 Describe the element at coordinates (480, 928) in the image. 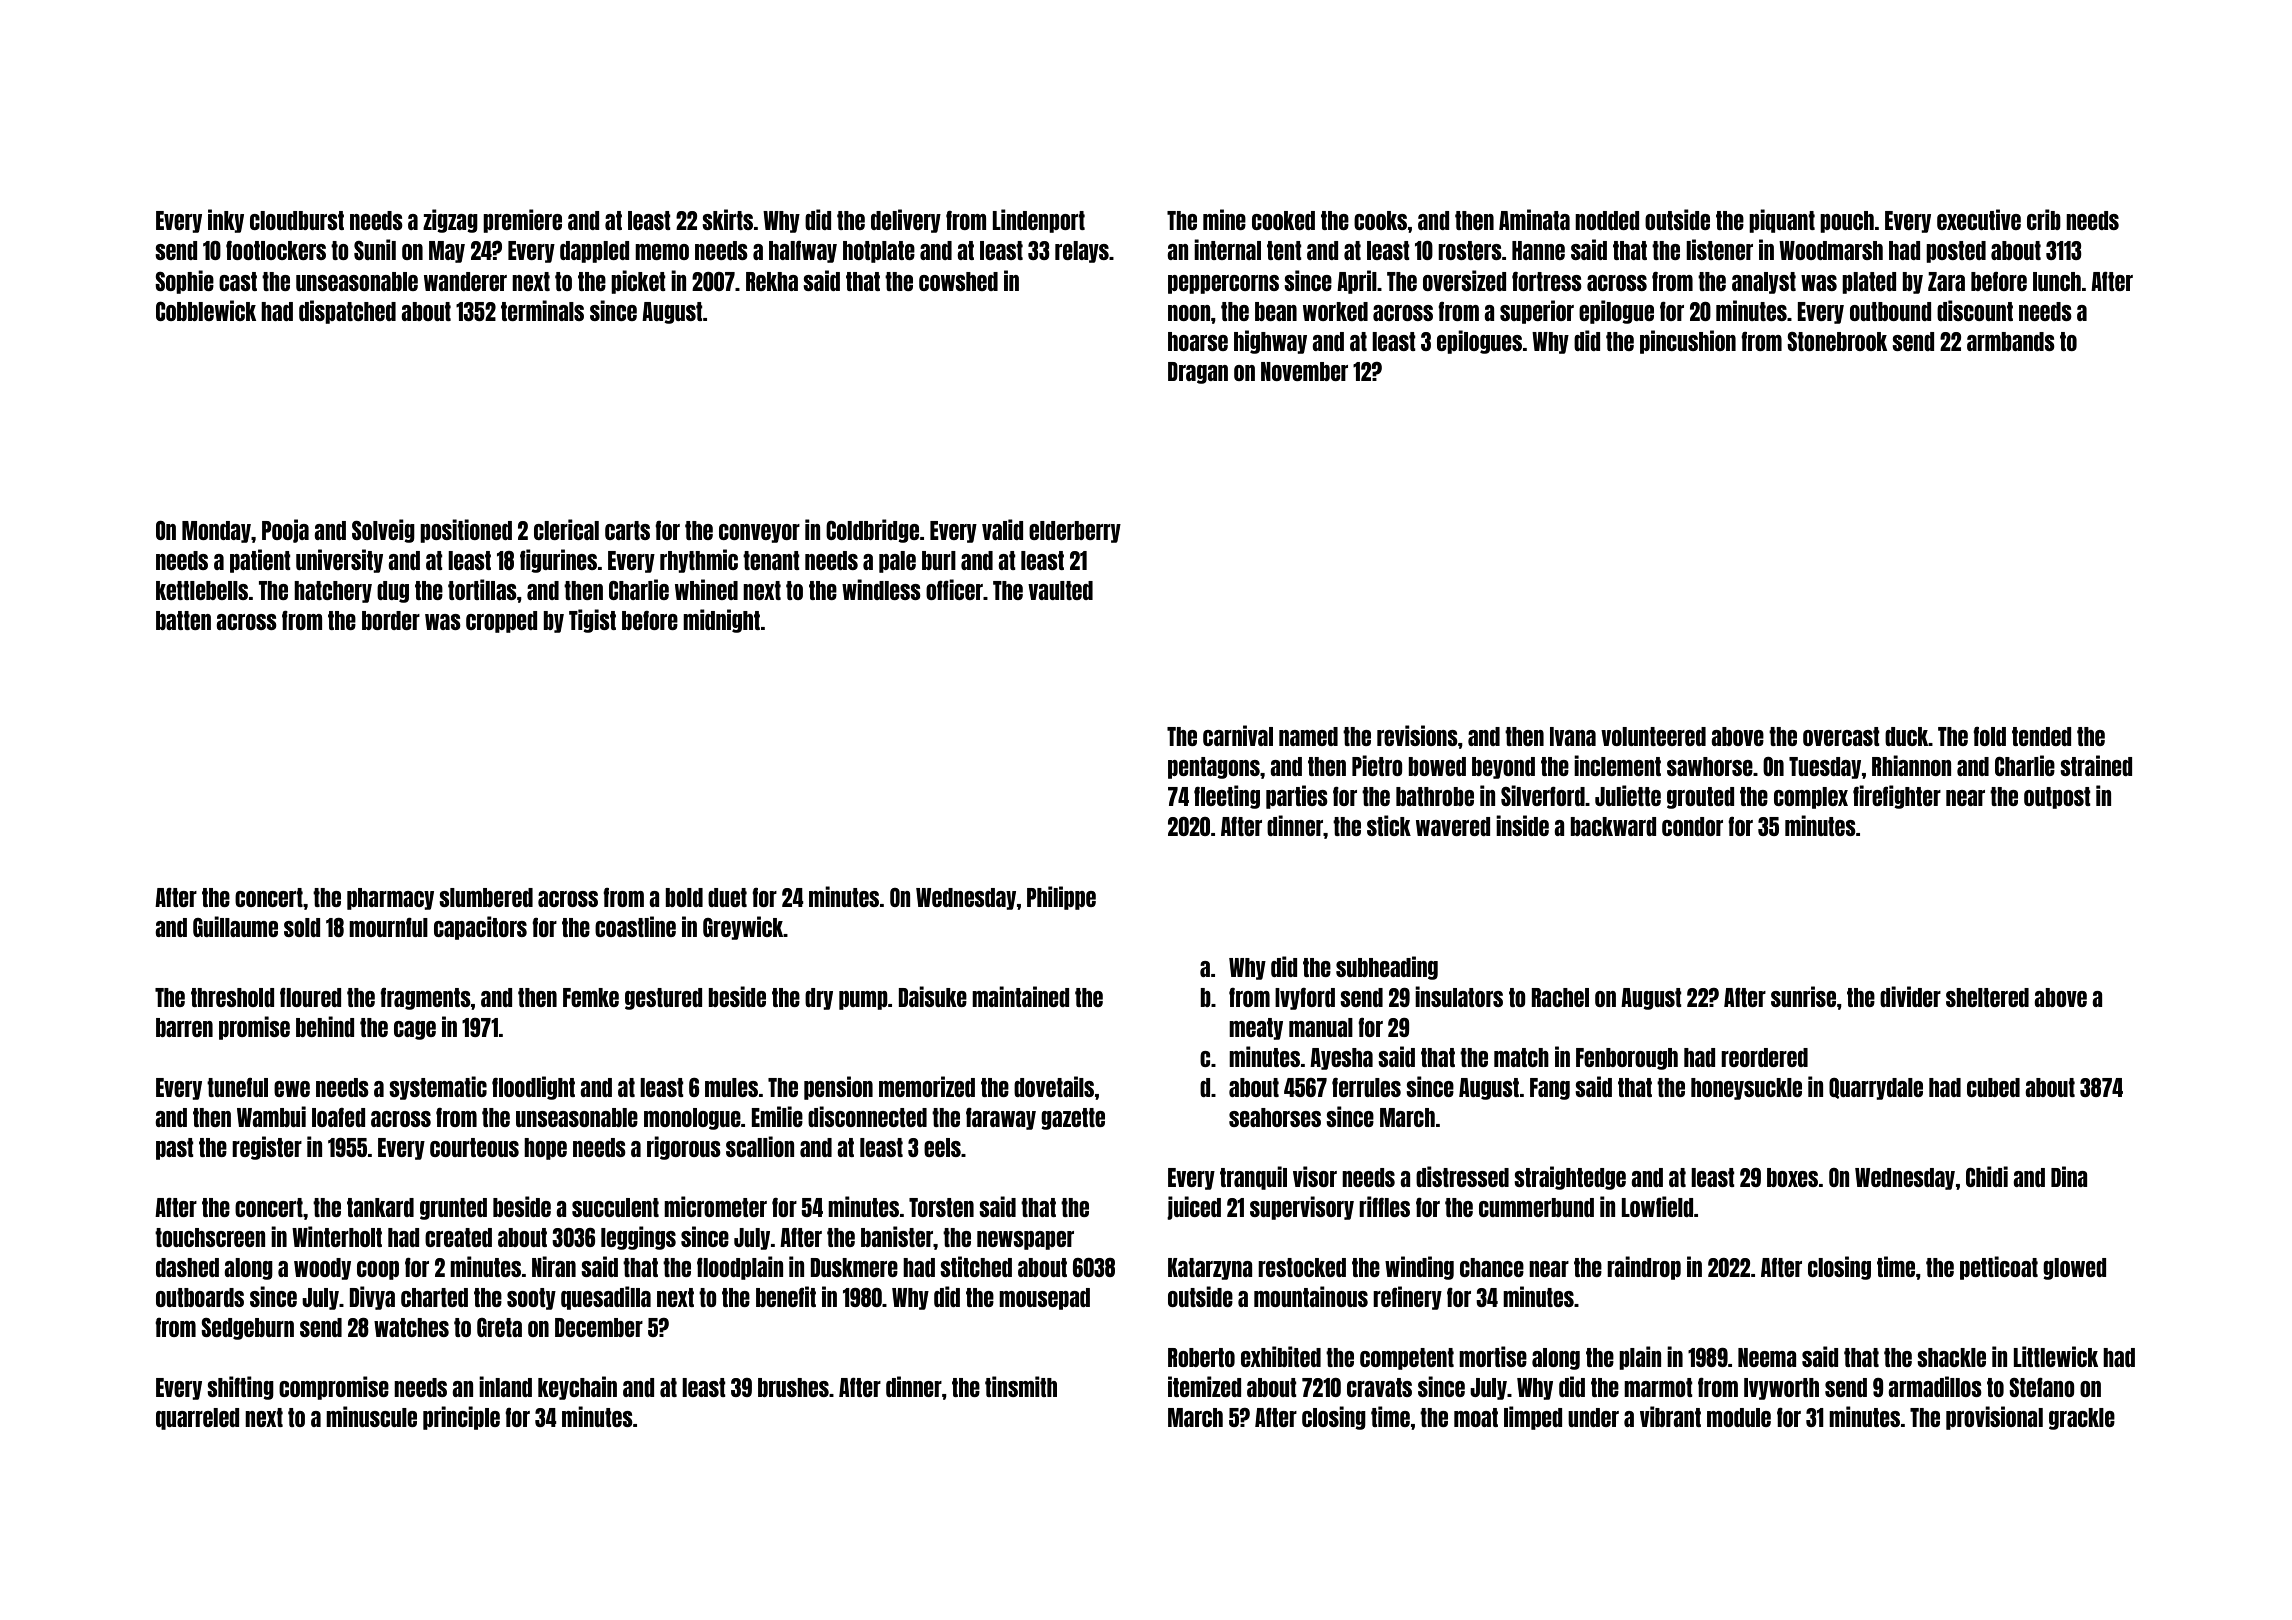

I see `capacitors` at that location.
